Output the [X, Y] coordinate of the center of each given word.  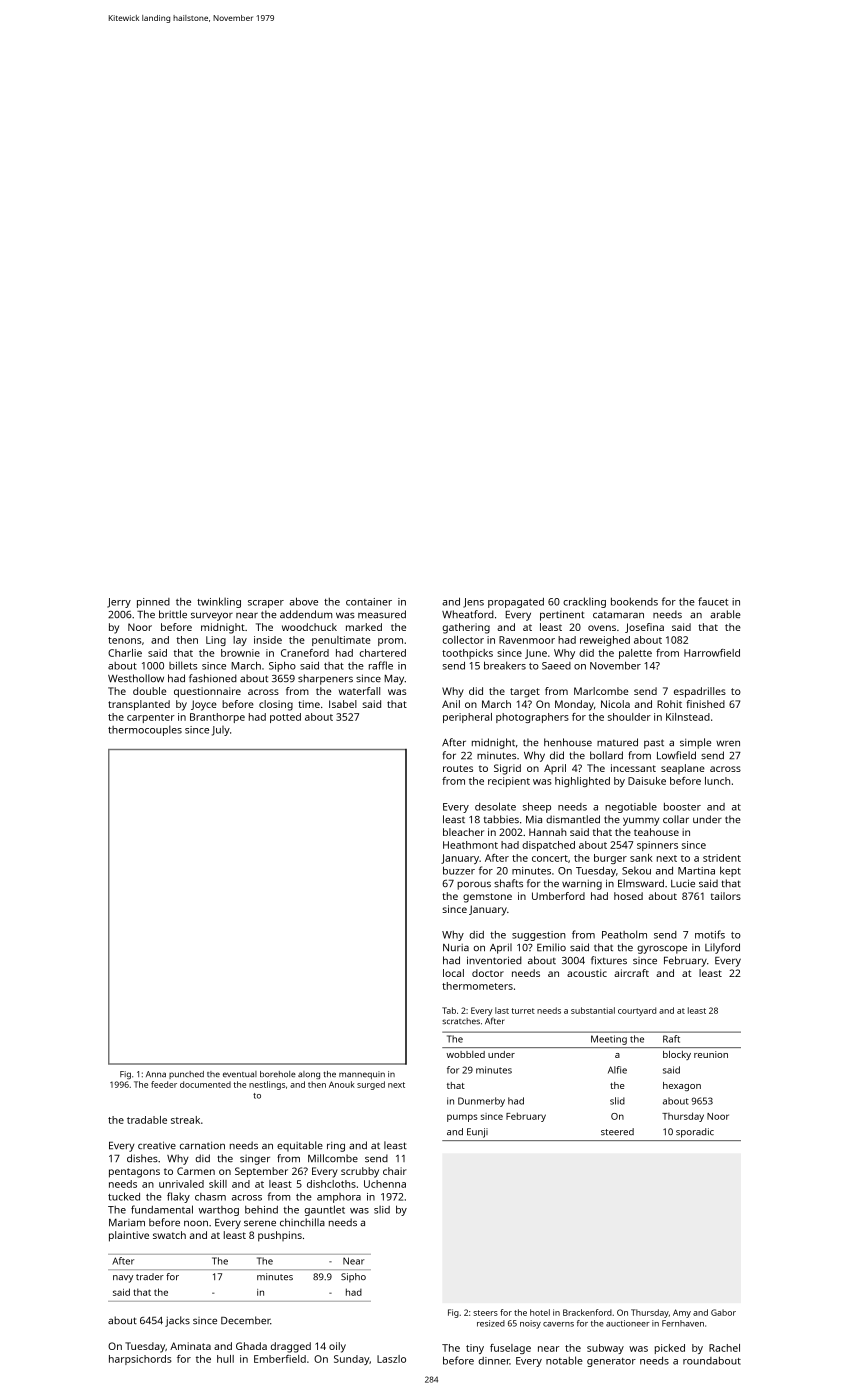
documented [205, 1084]
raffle [381, 665]
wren [728, 743]
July [221, 731]
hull [225, 1359]
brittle [173, 614]
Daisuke [647, 781]
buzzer [459, 870]
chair [395, 1171]
